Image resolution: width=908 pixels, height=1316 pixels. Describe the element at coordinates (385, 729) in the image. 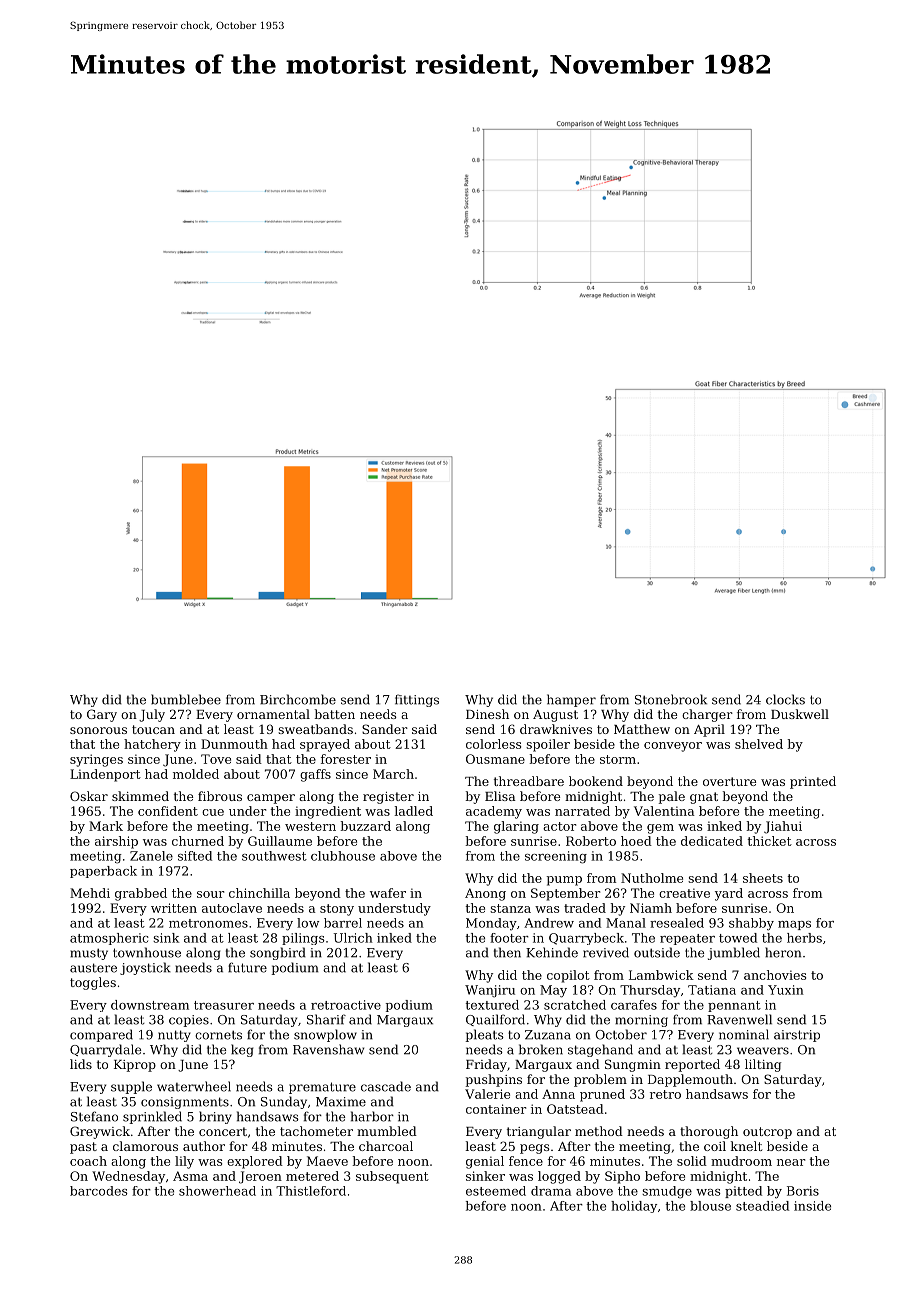

I see `Sander` at that location.
